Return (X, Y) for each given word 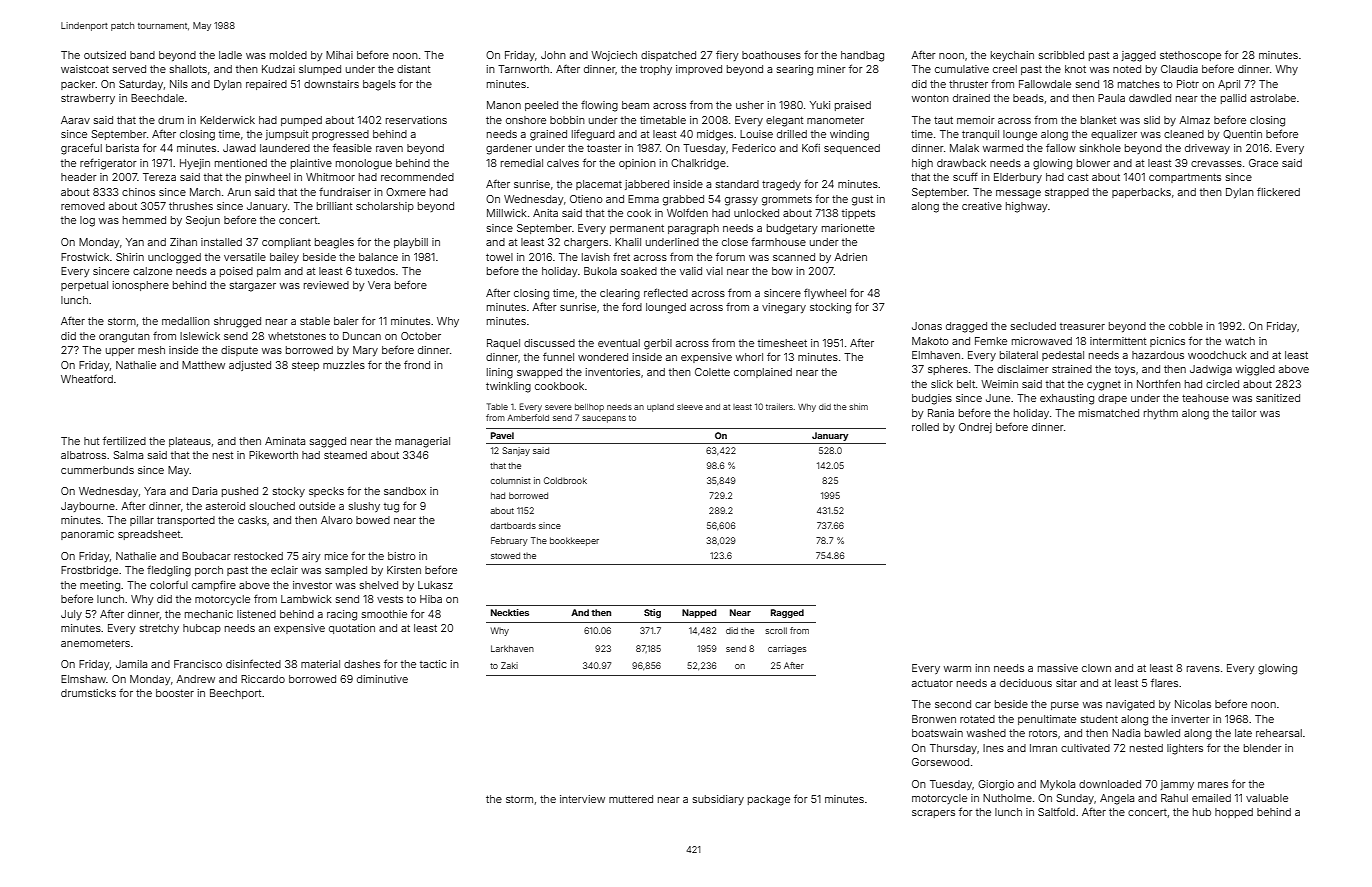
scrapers (933, 814)
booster (175, 693)
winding (849, 135)
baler (346, 321)
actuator (932, 683)
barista (122, 148)
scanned (794, 257)
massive (1058, 668)
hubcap (202, 629)
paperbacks (1141, 193)
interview (582, 799)
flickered (1278, 192)
